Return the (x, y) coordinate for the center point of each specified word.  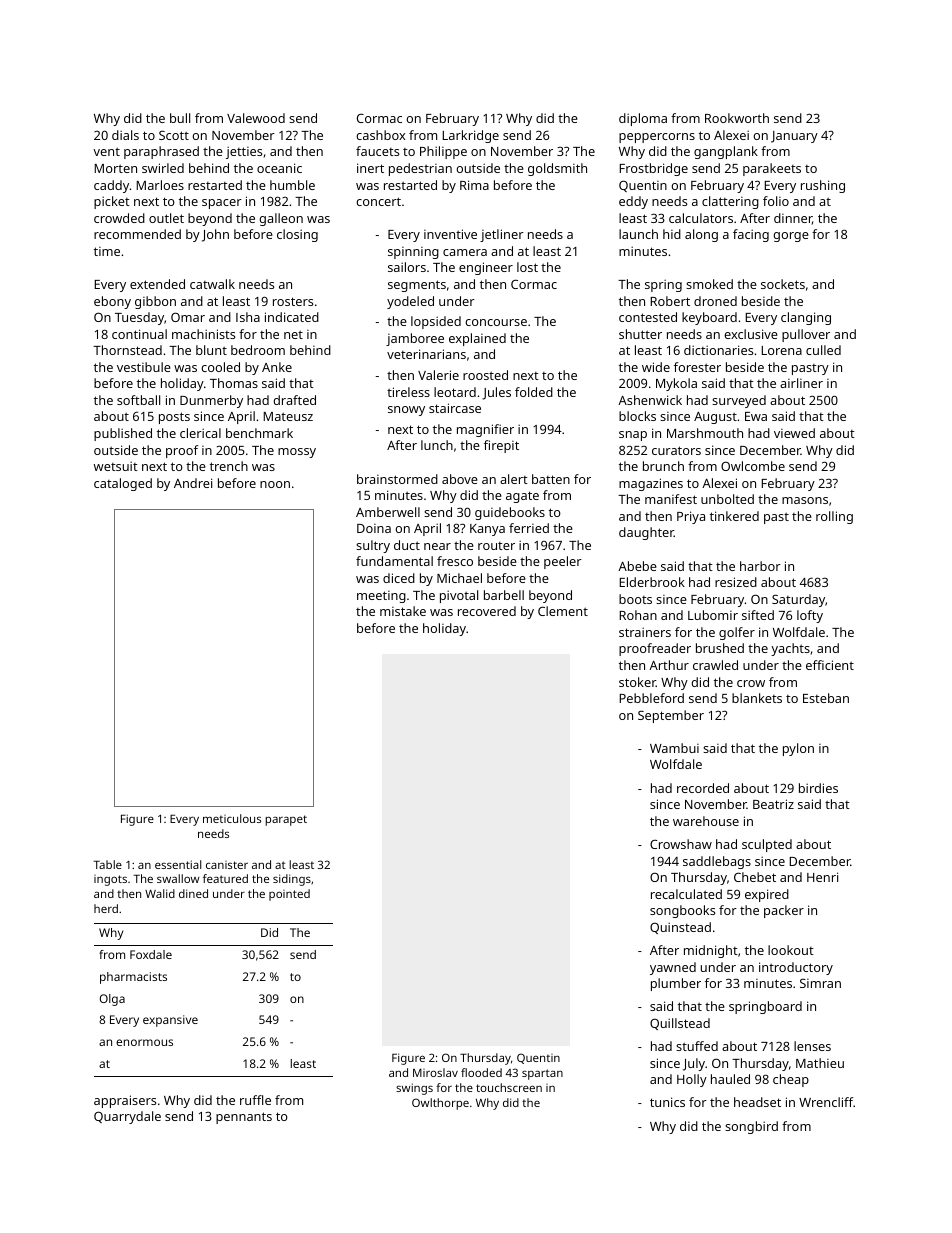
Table (108, 864)
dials (125, 135)
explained (477, 339)
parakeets (772, 169)
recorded (703, 788)
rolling (834, 517)
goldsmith (557, 169)
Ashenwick (650, 400)
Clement (563, 611)
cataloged (123, 484)
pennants (244, 1118)
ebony (112, 302)
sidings (292, 880)
